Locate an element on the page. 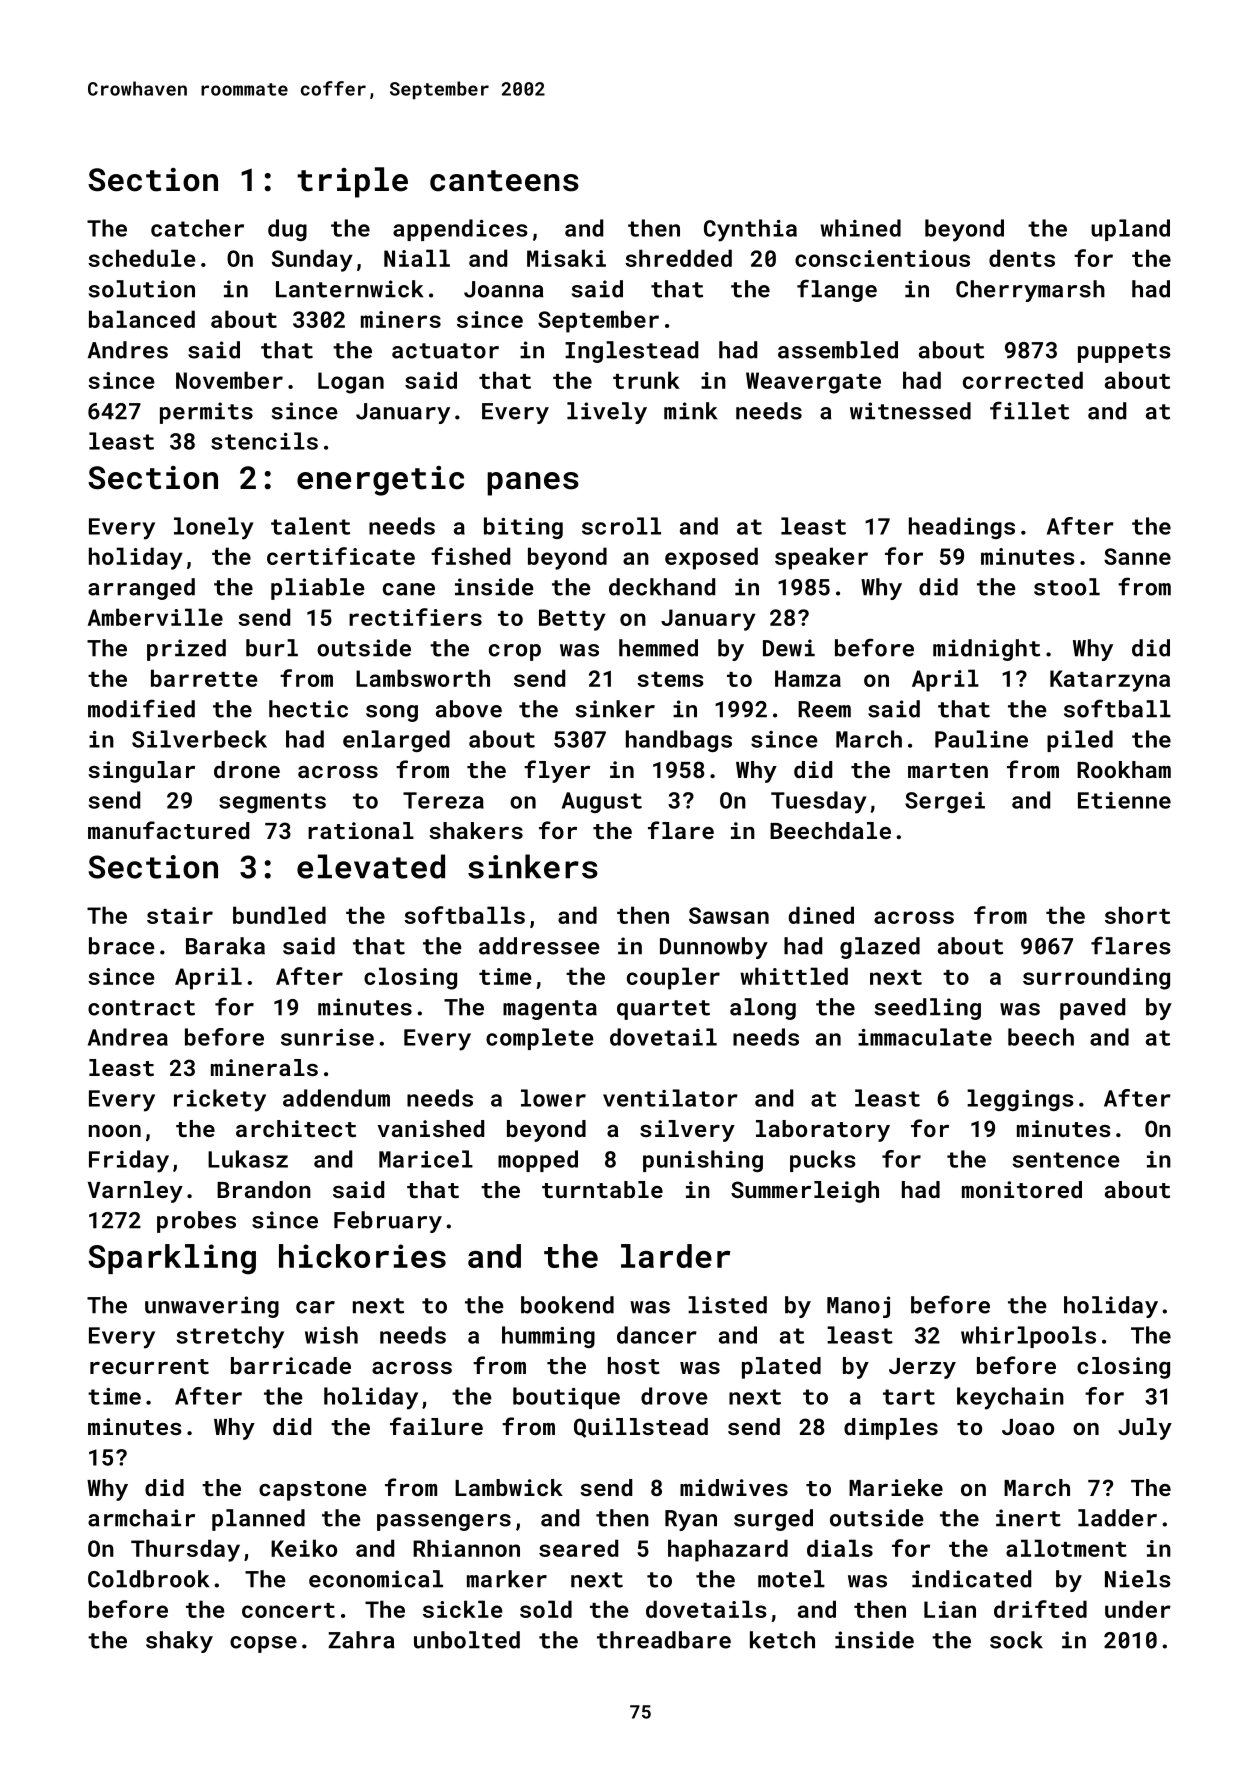 The image size is (1259, 1780). dents is located at coordinates (1022, 258).
